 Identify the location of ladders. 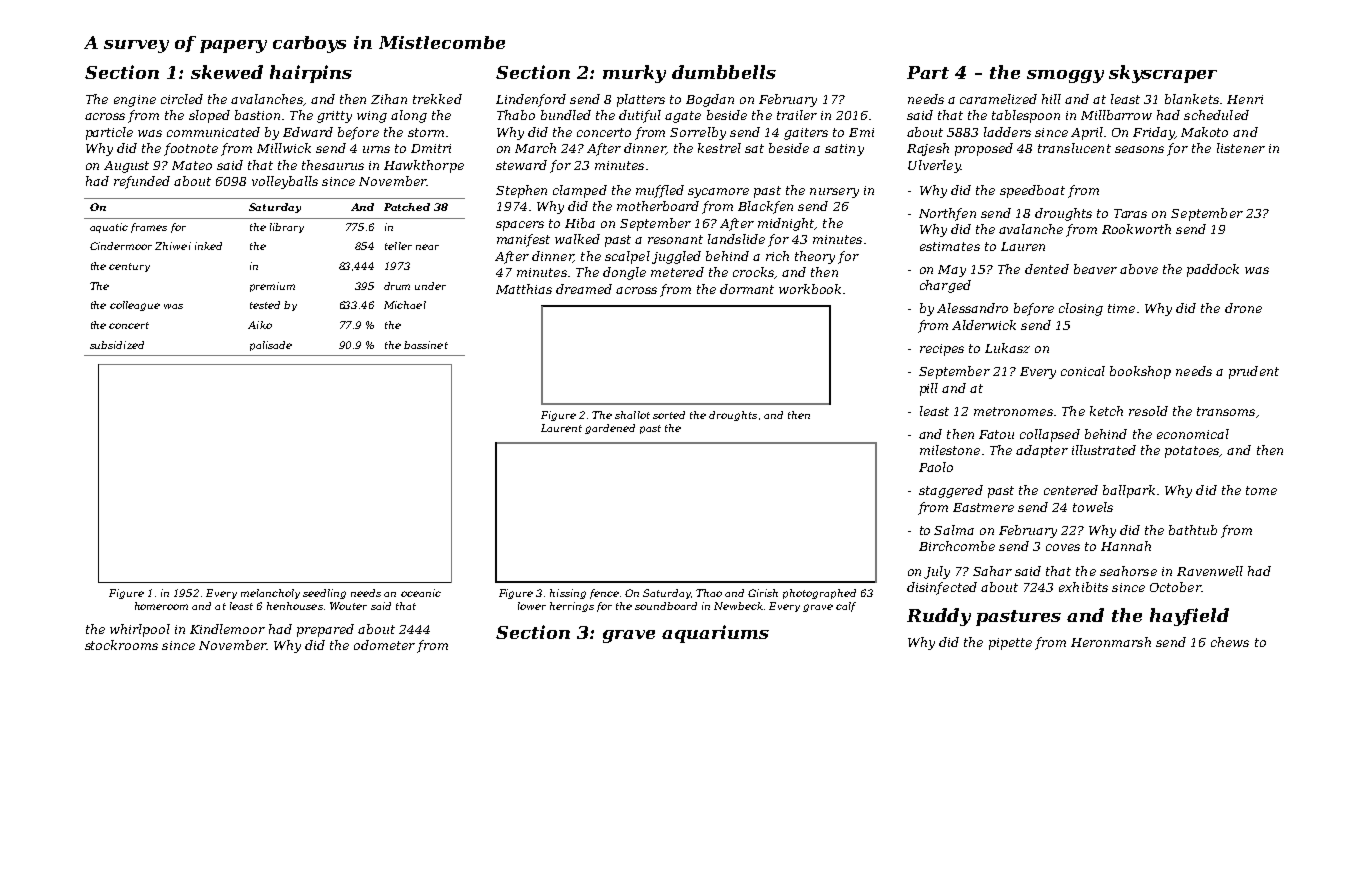
(1007, 132).
